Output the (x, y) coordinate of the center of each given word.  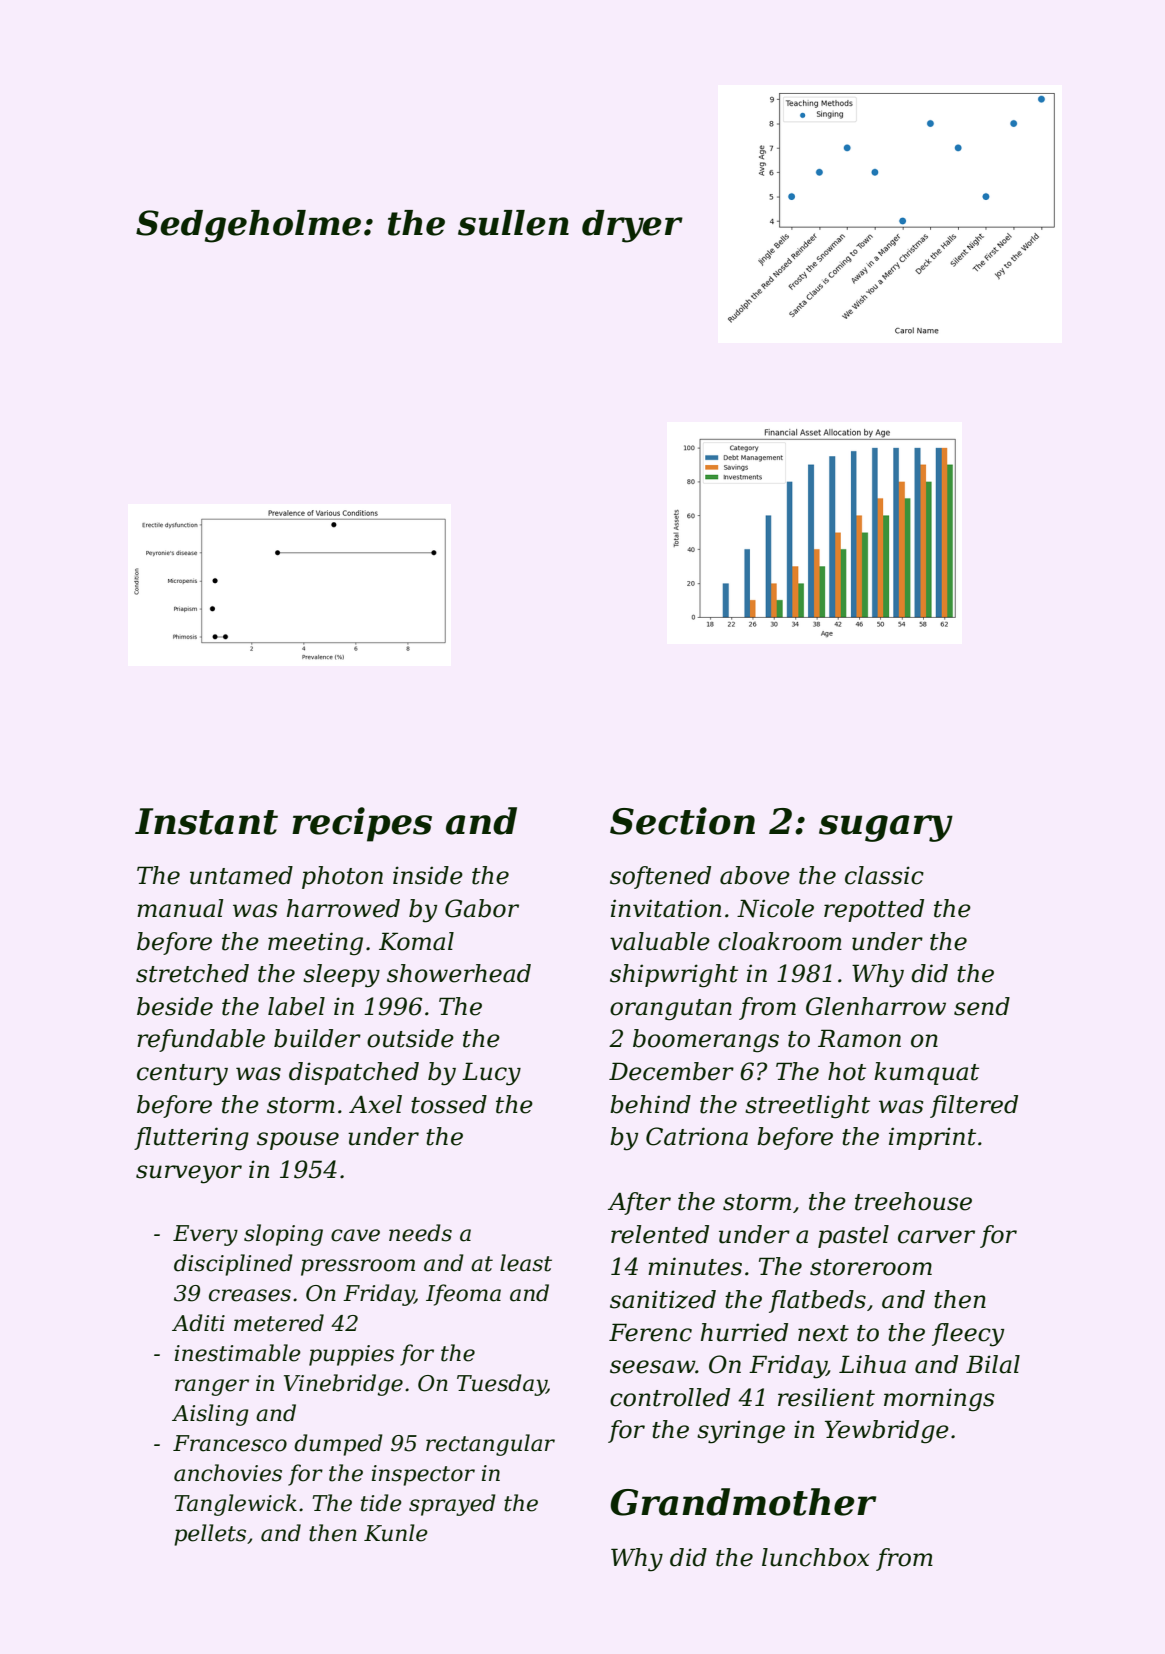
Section (682, 821)
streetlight (807, 1107)
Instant (206, 821)
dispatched (354, 1073)
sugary (886, 828)
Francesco (230, 1443)
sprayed (452, 1505)
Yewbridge (887, 1432)
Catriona (697, 1136)
